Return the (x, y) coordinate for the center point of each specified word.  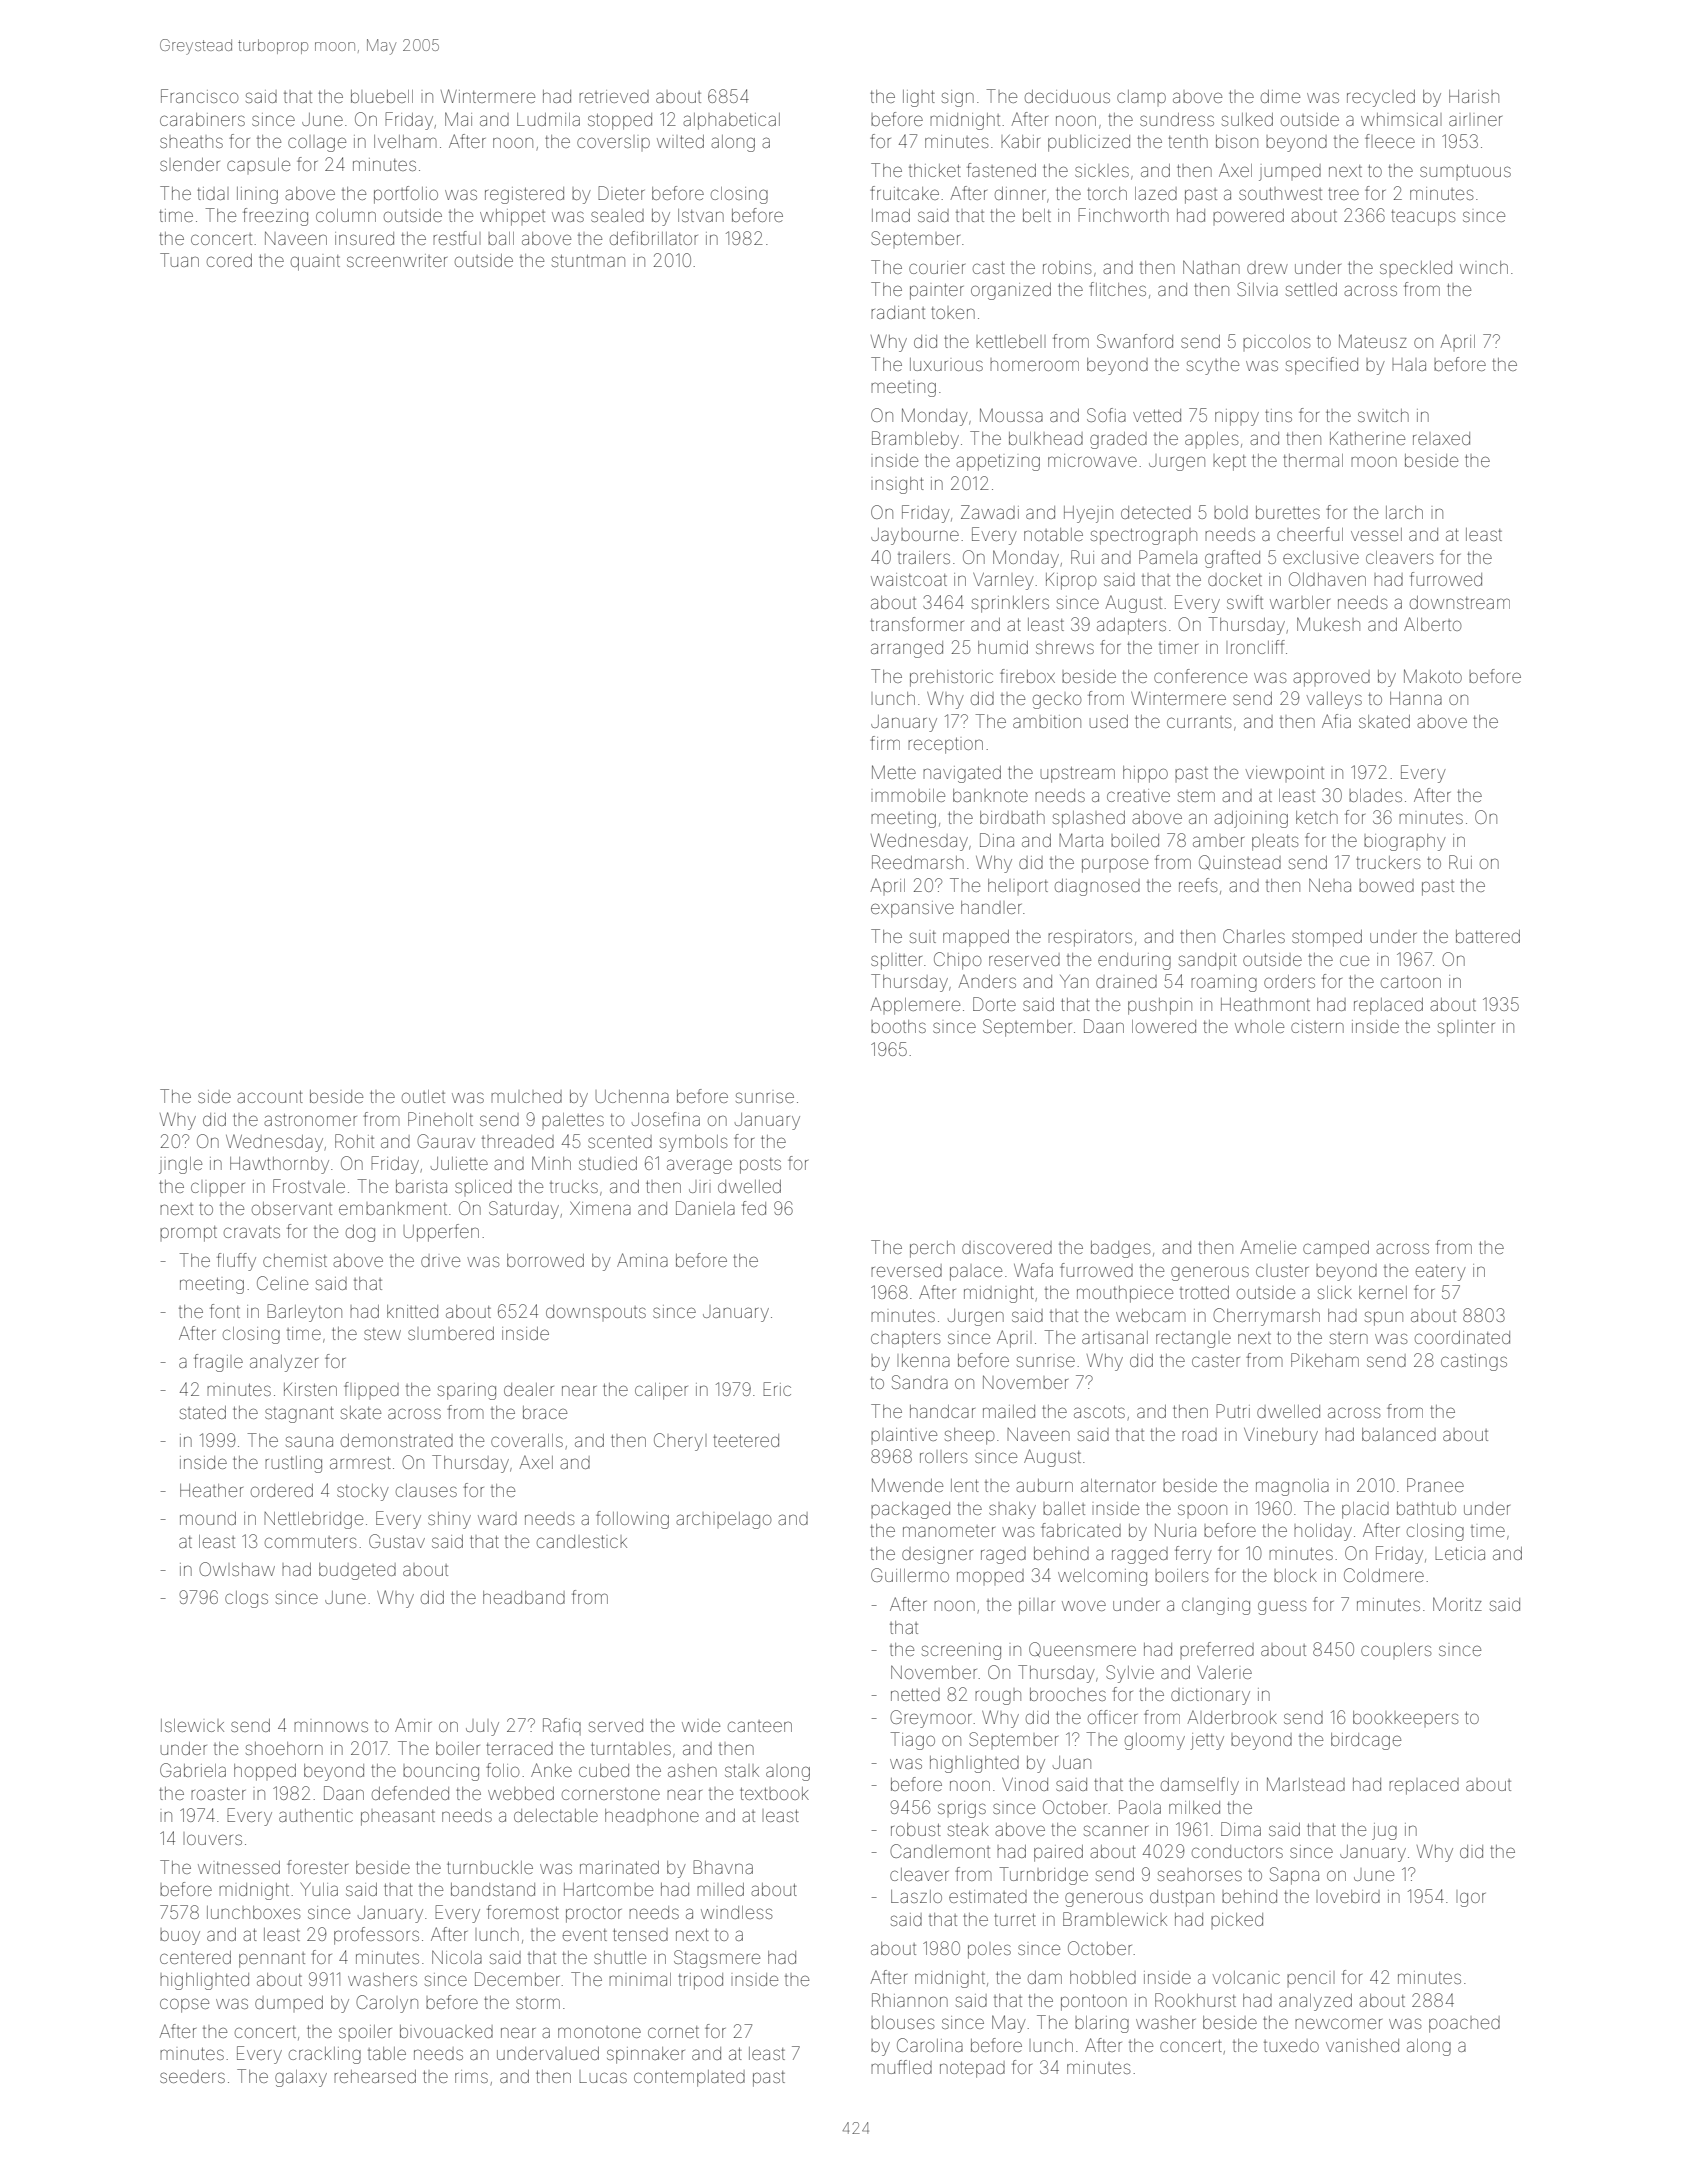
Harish (1474, 96)
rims (471, 2076)
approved (1331, 678)
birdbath (1012, 817)
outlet (423, 1096)
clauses (426, 1490)
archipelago (723, 1520)
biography (1405, 842)
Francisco (199, 96)
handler (991, 907)
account (270, 1097)
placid (1365, 1510)
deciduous (1067, 96)
